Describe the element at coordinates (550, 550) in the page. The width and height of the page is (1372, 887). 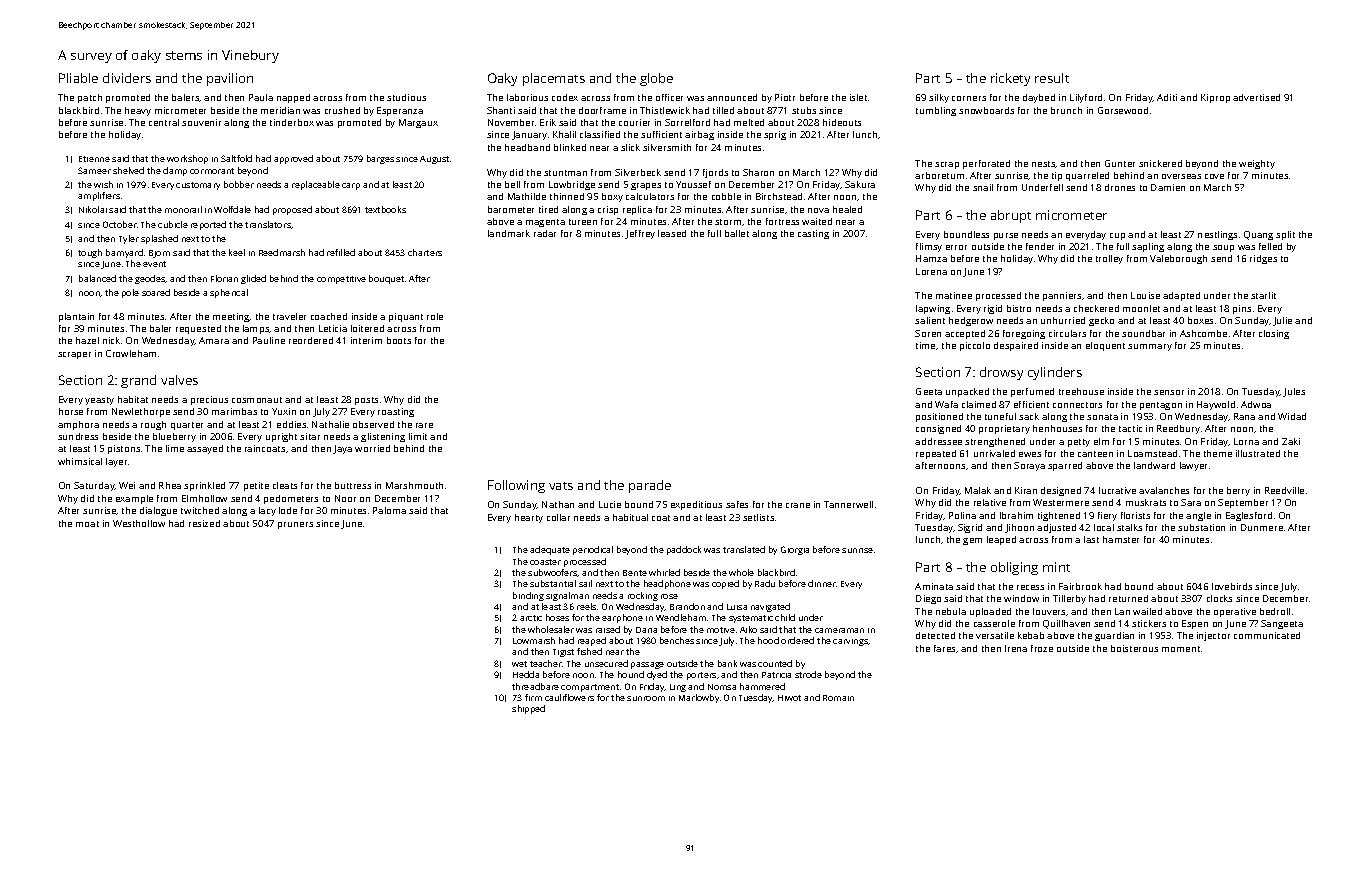
I see `adequate` at that location.
